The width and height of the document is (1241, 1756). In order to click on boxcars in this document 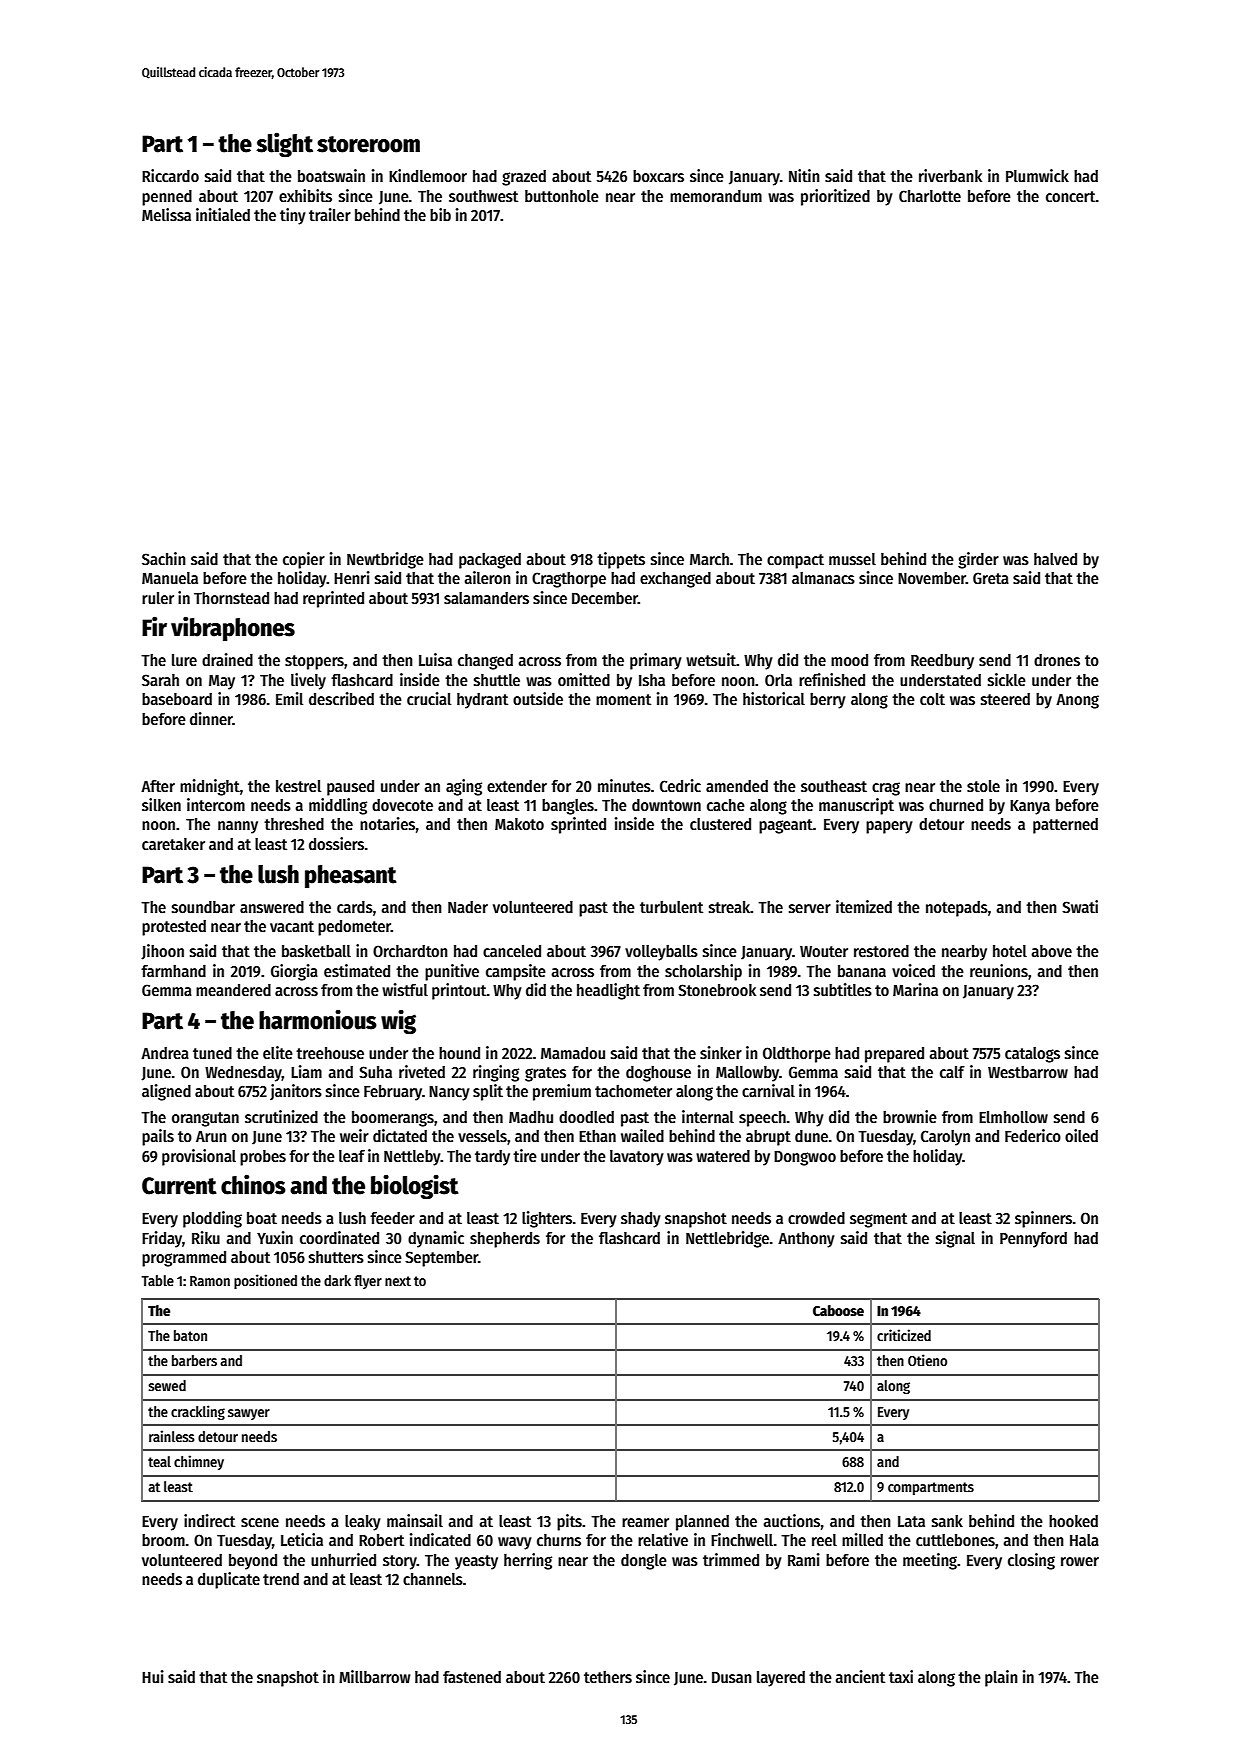, I will do `click(658, 176)`.
